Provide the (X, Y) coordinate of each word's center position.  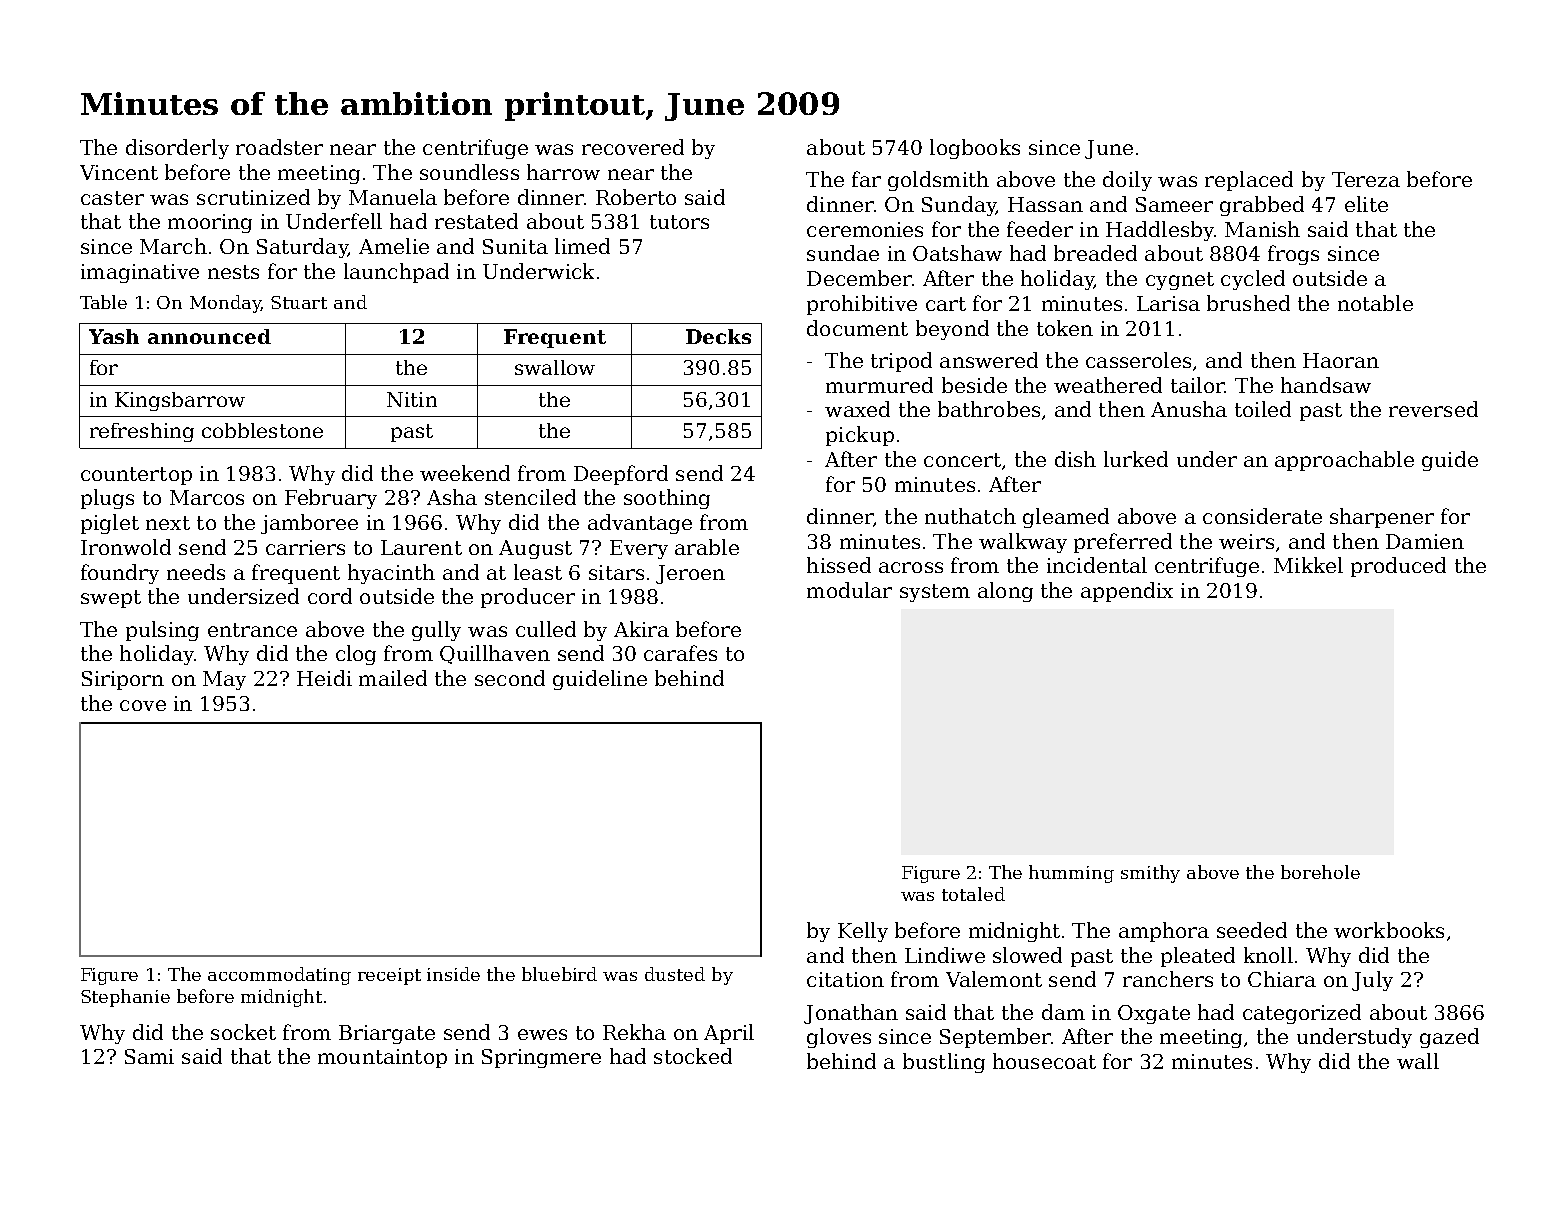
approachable (1344, 461)
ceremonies (865, 229)
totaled (973, 894)
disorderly (177, 149)
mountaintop (382, 1058)
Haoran (1341, 360)
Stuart (299, 302)
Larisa (1168, 303)
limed (582, 246)
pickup (860, 436)
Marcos (207, 497)
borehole (1320, 872)
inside (453, 974)
